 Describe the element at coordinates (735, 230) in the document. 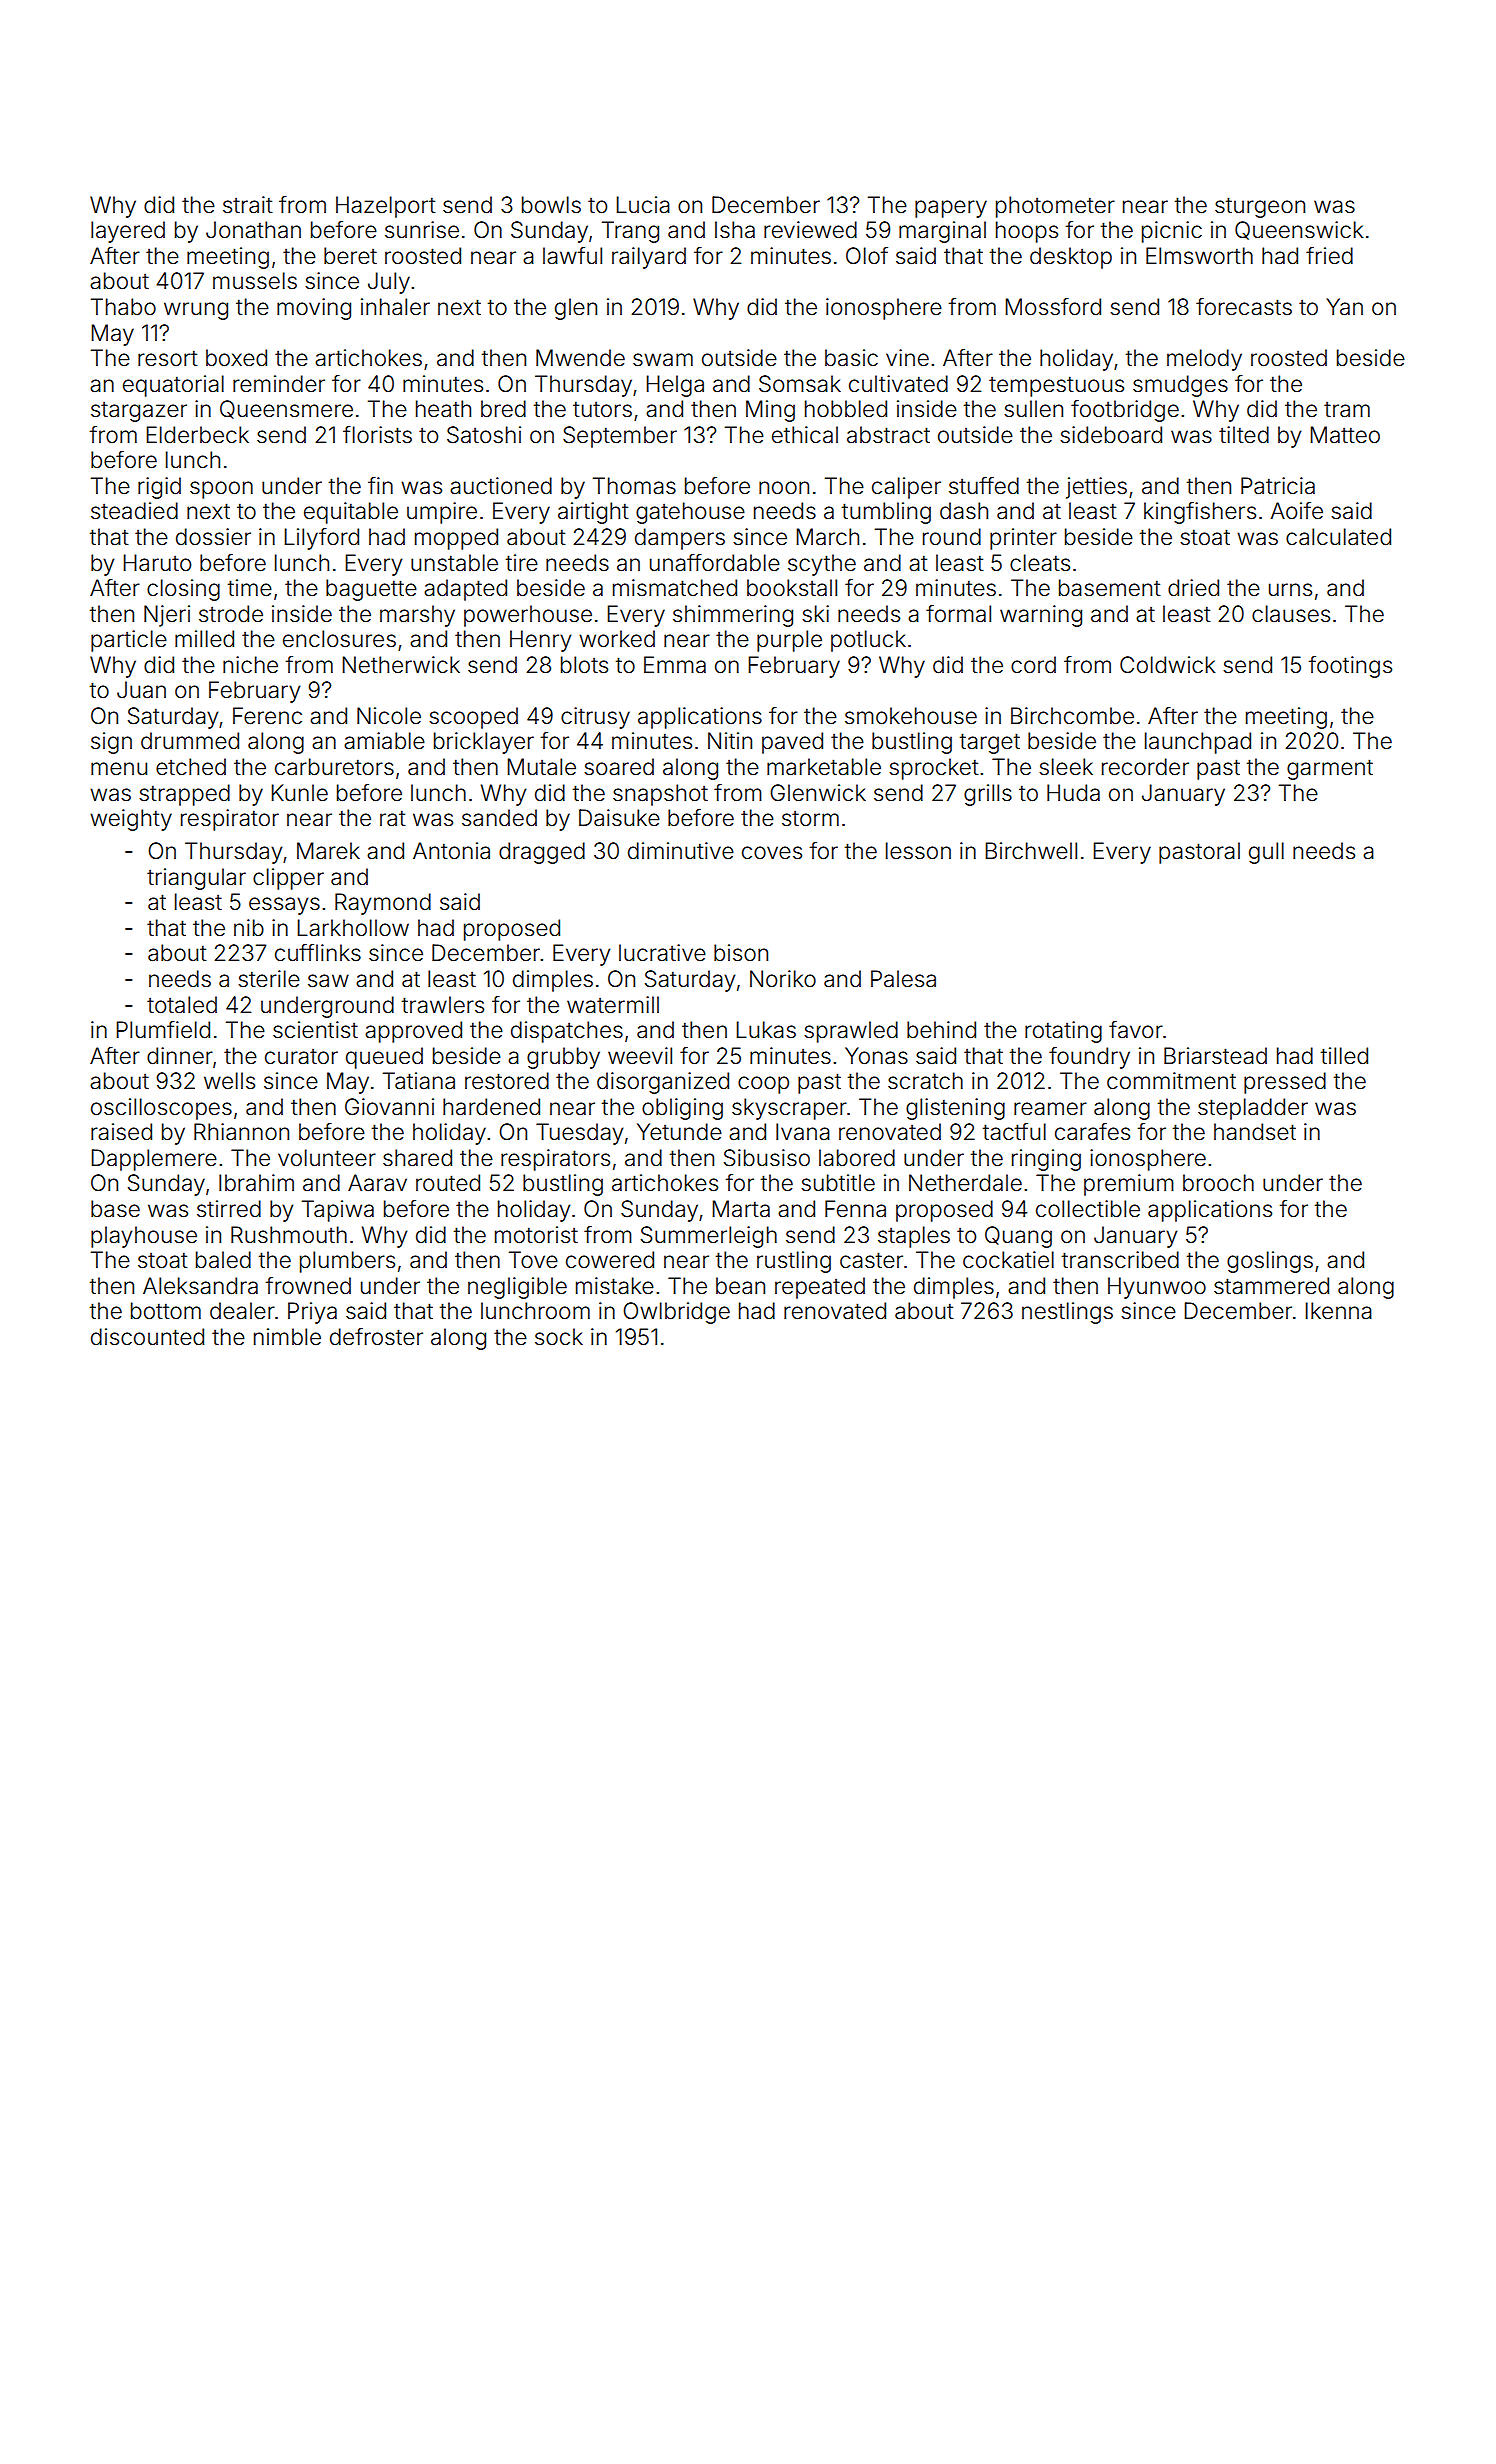

I see `Isha` at that location.
